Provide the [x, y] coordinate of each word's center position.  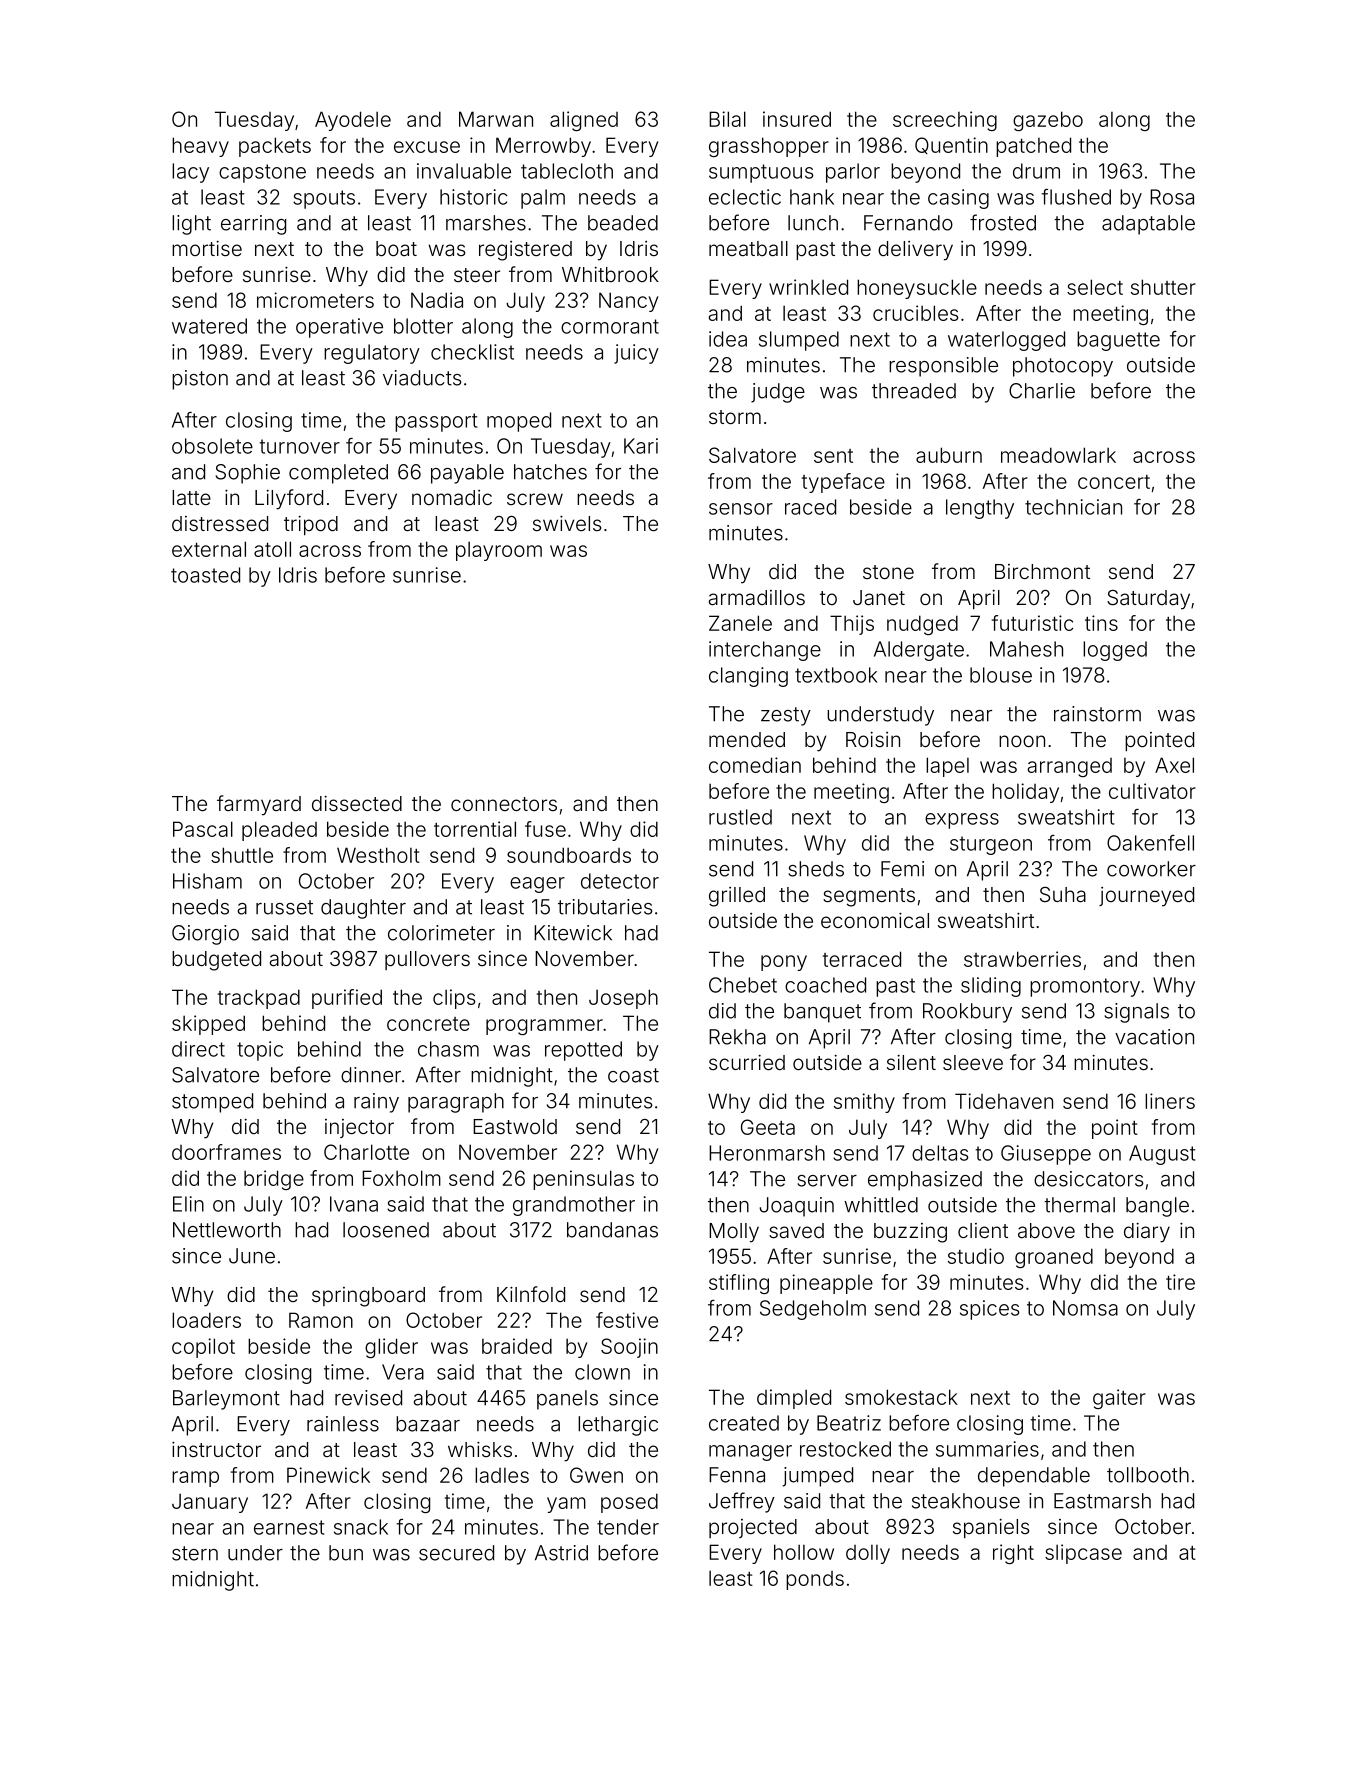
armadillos [757, 597]
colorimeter [441, 933]
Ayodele [353, 121]
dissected [357, 803]
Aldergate [919, 651]
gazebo [1048, 121]
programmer [544, 1027]
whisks [480, 1449]
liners [1170, 1101]
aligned [584, 121]
